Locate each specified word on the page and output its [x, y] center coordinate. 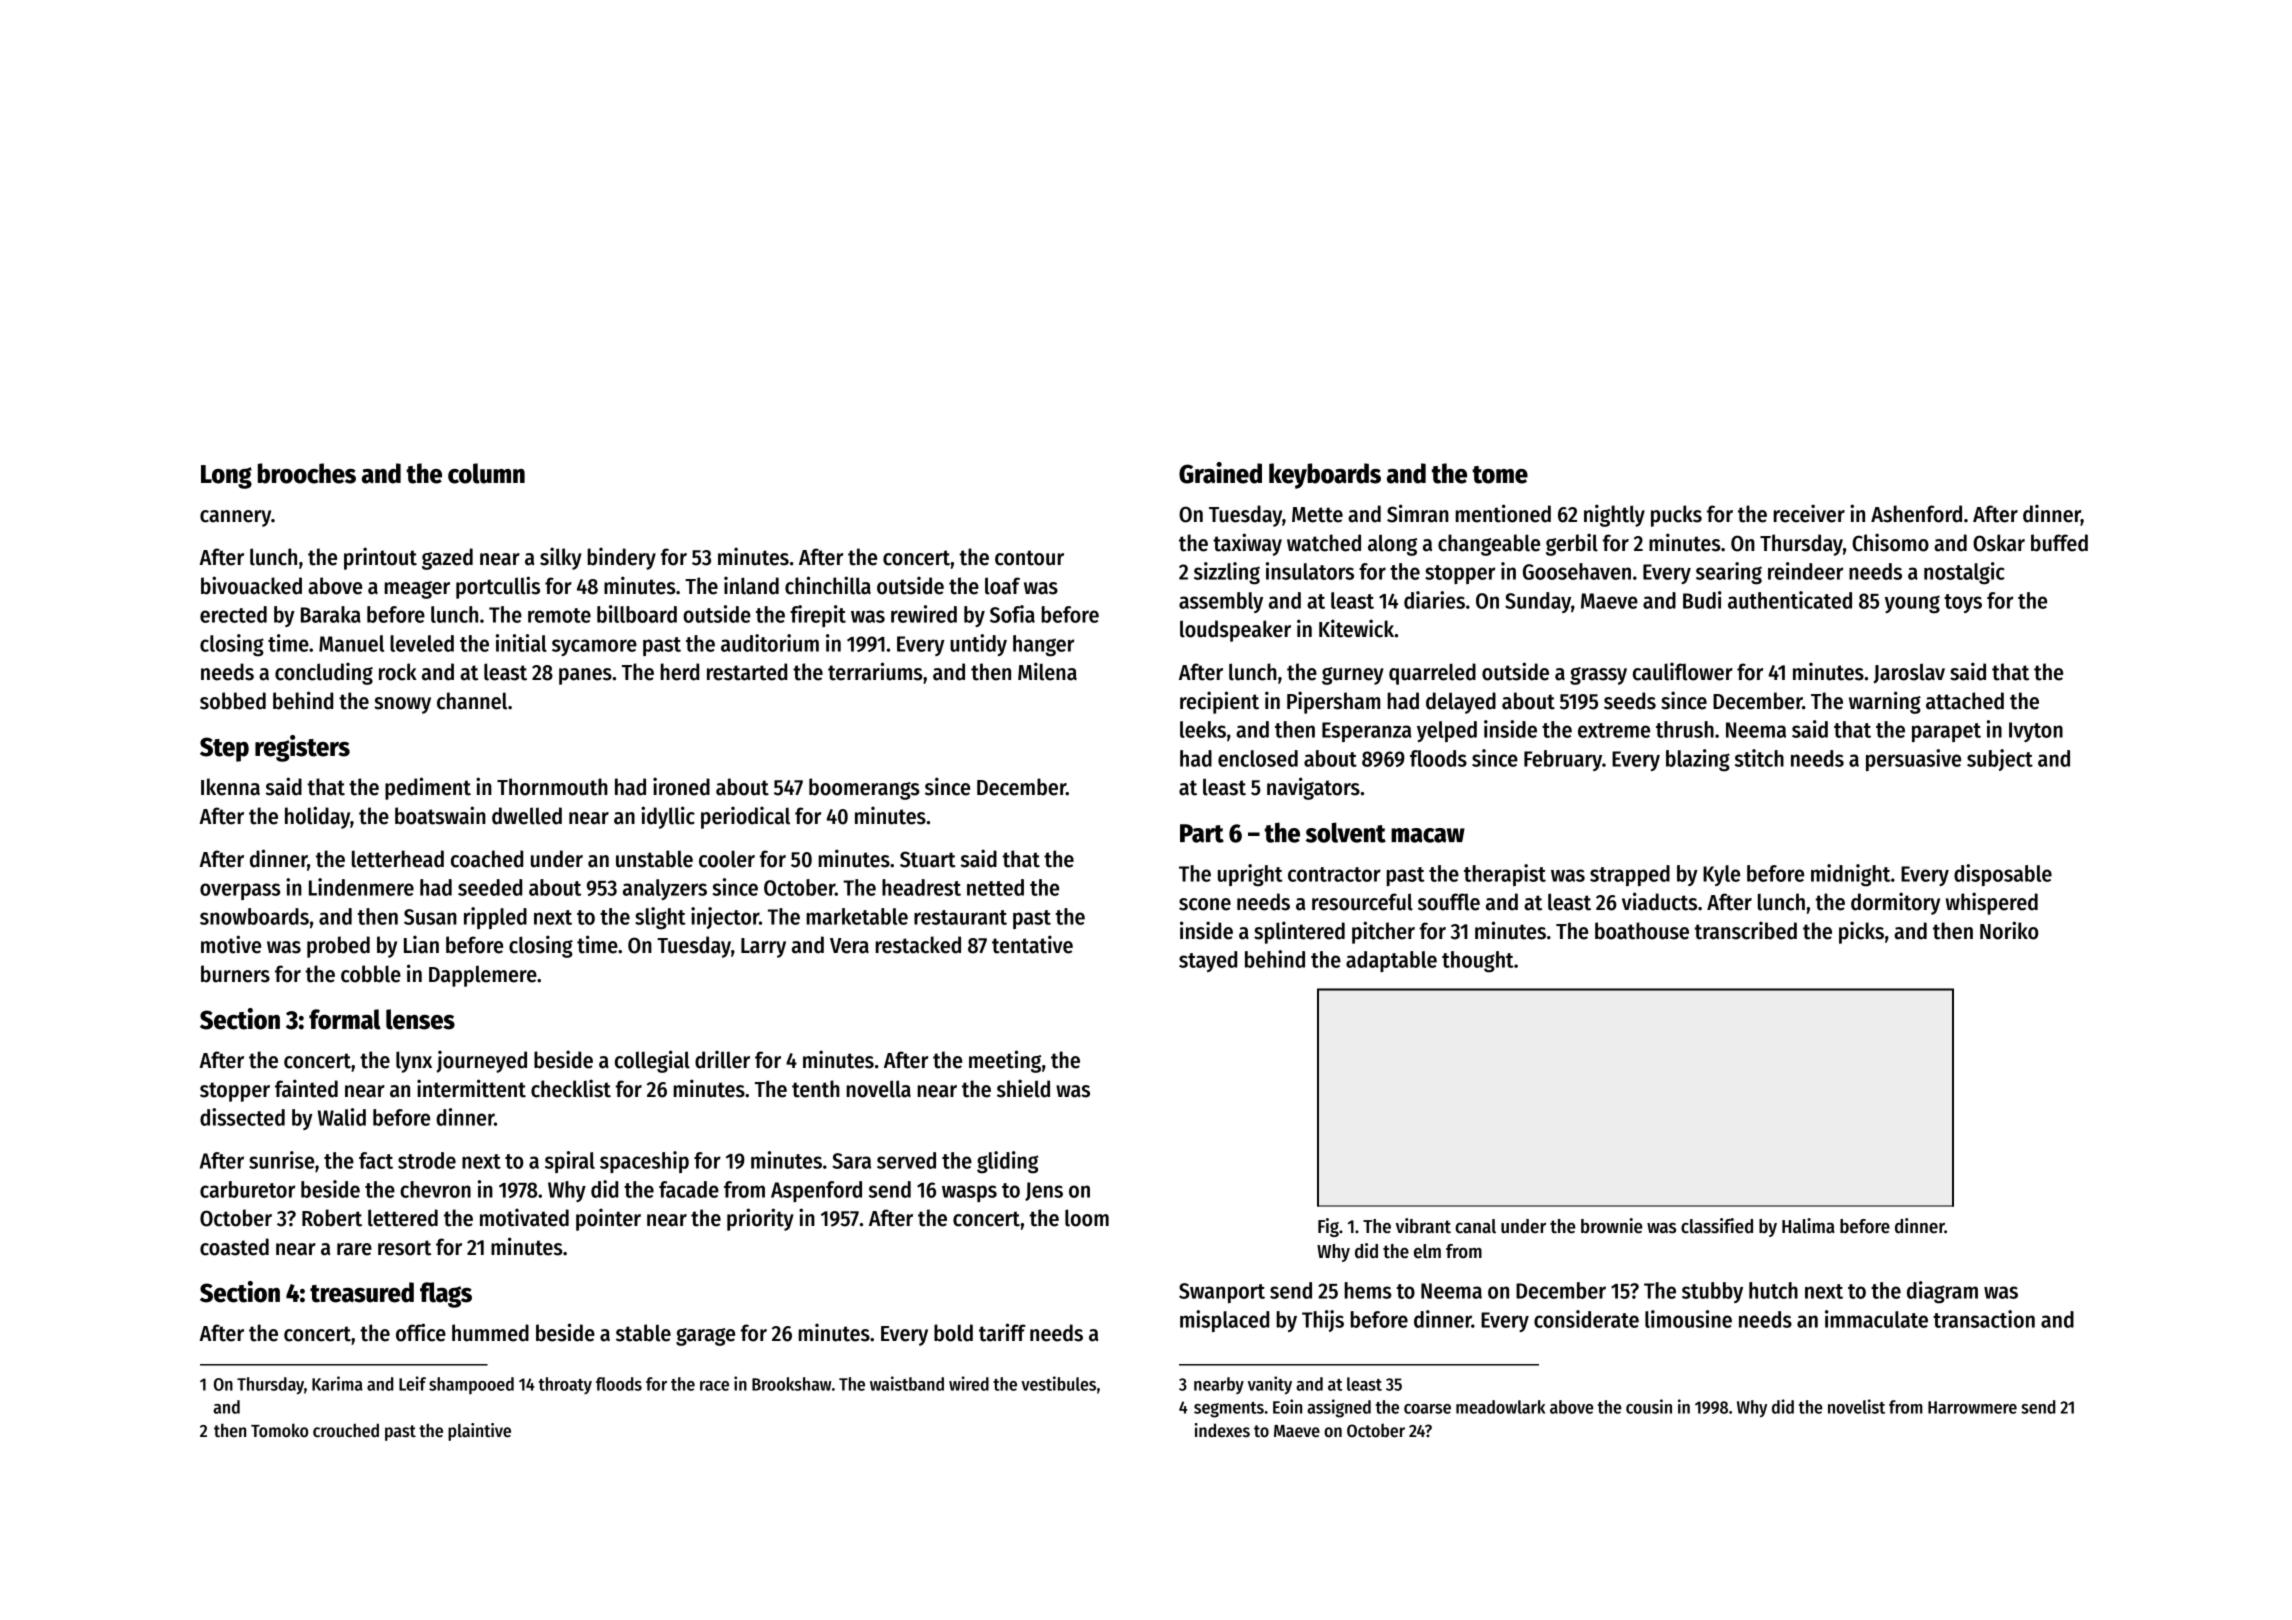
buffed [2059, 543]
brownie [1612, 1226]
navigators [1313, 788]
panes [585, 676]
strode [427, 1160]
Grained [1220, 473]
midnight [1850, 875]
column [486, 473]
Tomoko [279, 1430]
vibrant [1423, 1226]
